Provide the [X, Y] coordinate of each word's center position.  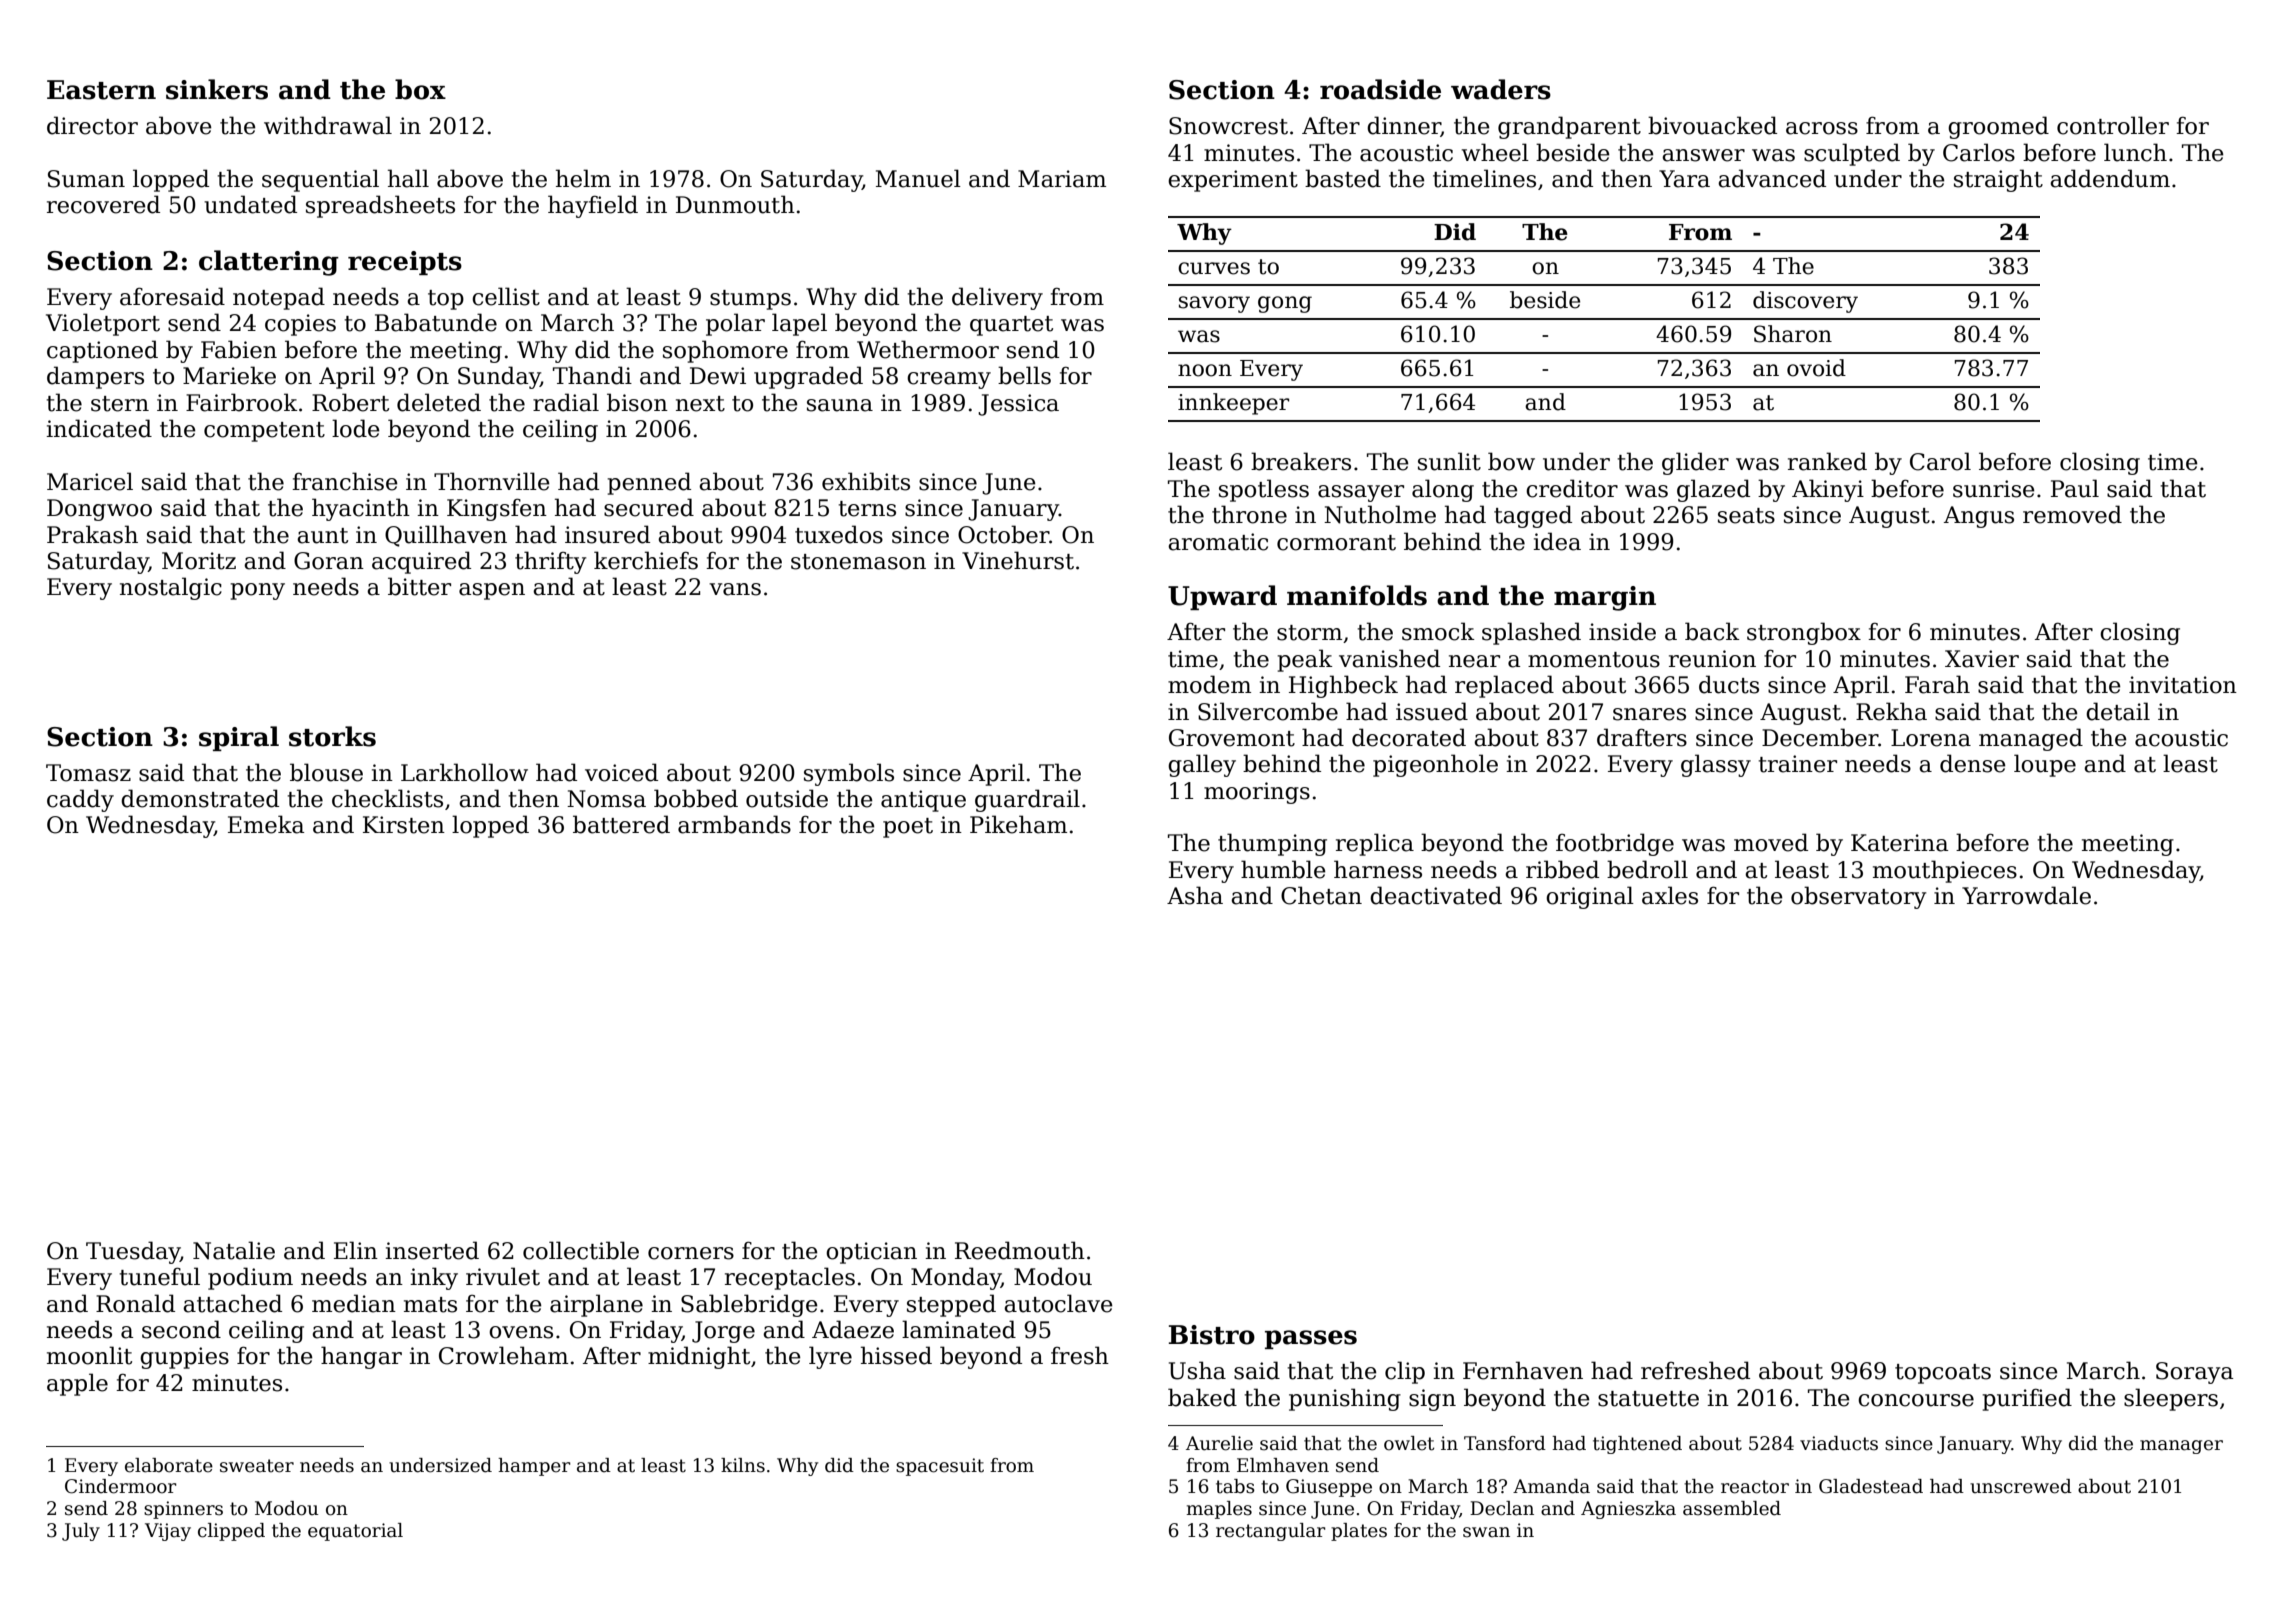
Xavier [1982, 659]
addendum [2110, 178]
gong [1285, 304]
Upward [1222, 597]
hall [408, 178]
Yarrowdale [2026, 895]
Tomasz [88, 773]
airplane [596, 1305]
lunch [2135, 152]
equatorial [355, 1532]
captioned [102, 351]
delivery [997, 298]
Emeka [266, 824]
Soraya [2194, 1373]
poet [908, 828]
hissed [896, 1355]
